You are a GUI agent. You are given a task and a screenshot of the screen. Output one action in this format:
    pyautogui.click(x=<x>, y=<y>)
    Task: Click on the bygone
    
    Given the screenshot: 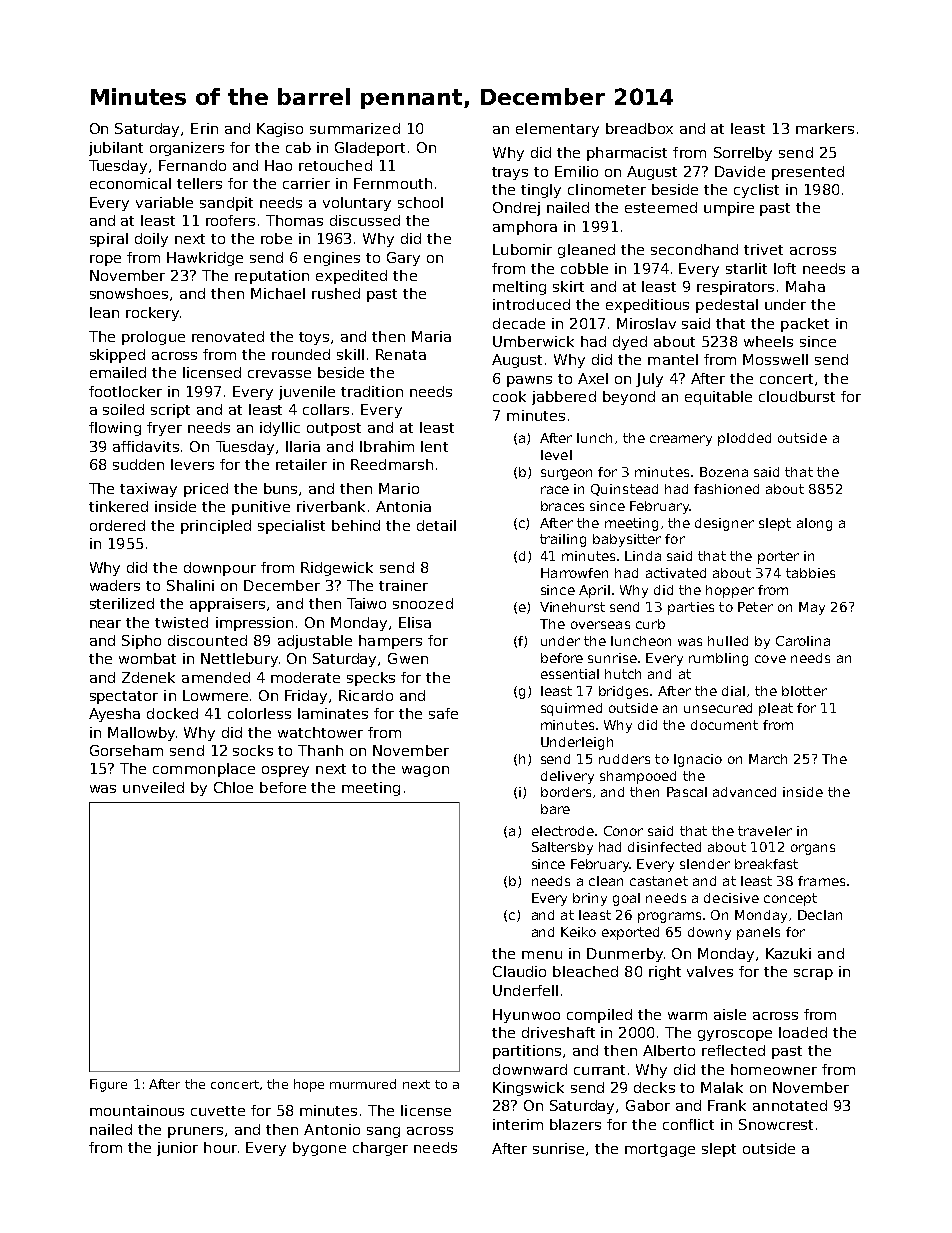 What is the action you would take?
    pyautogui.click(x=319, y=1149)
